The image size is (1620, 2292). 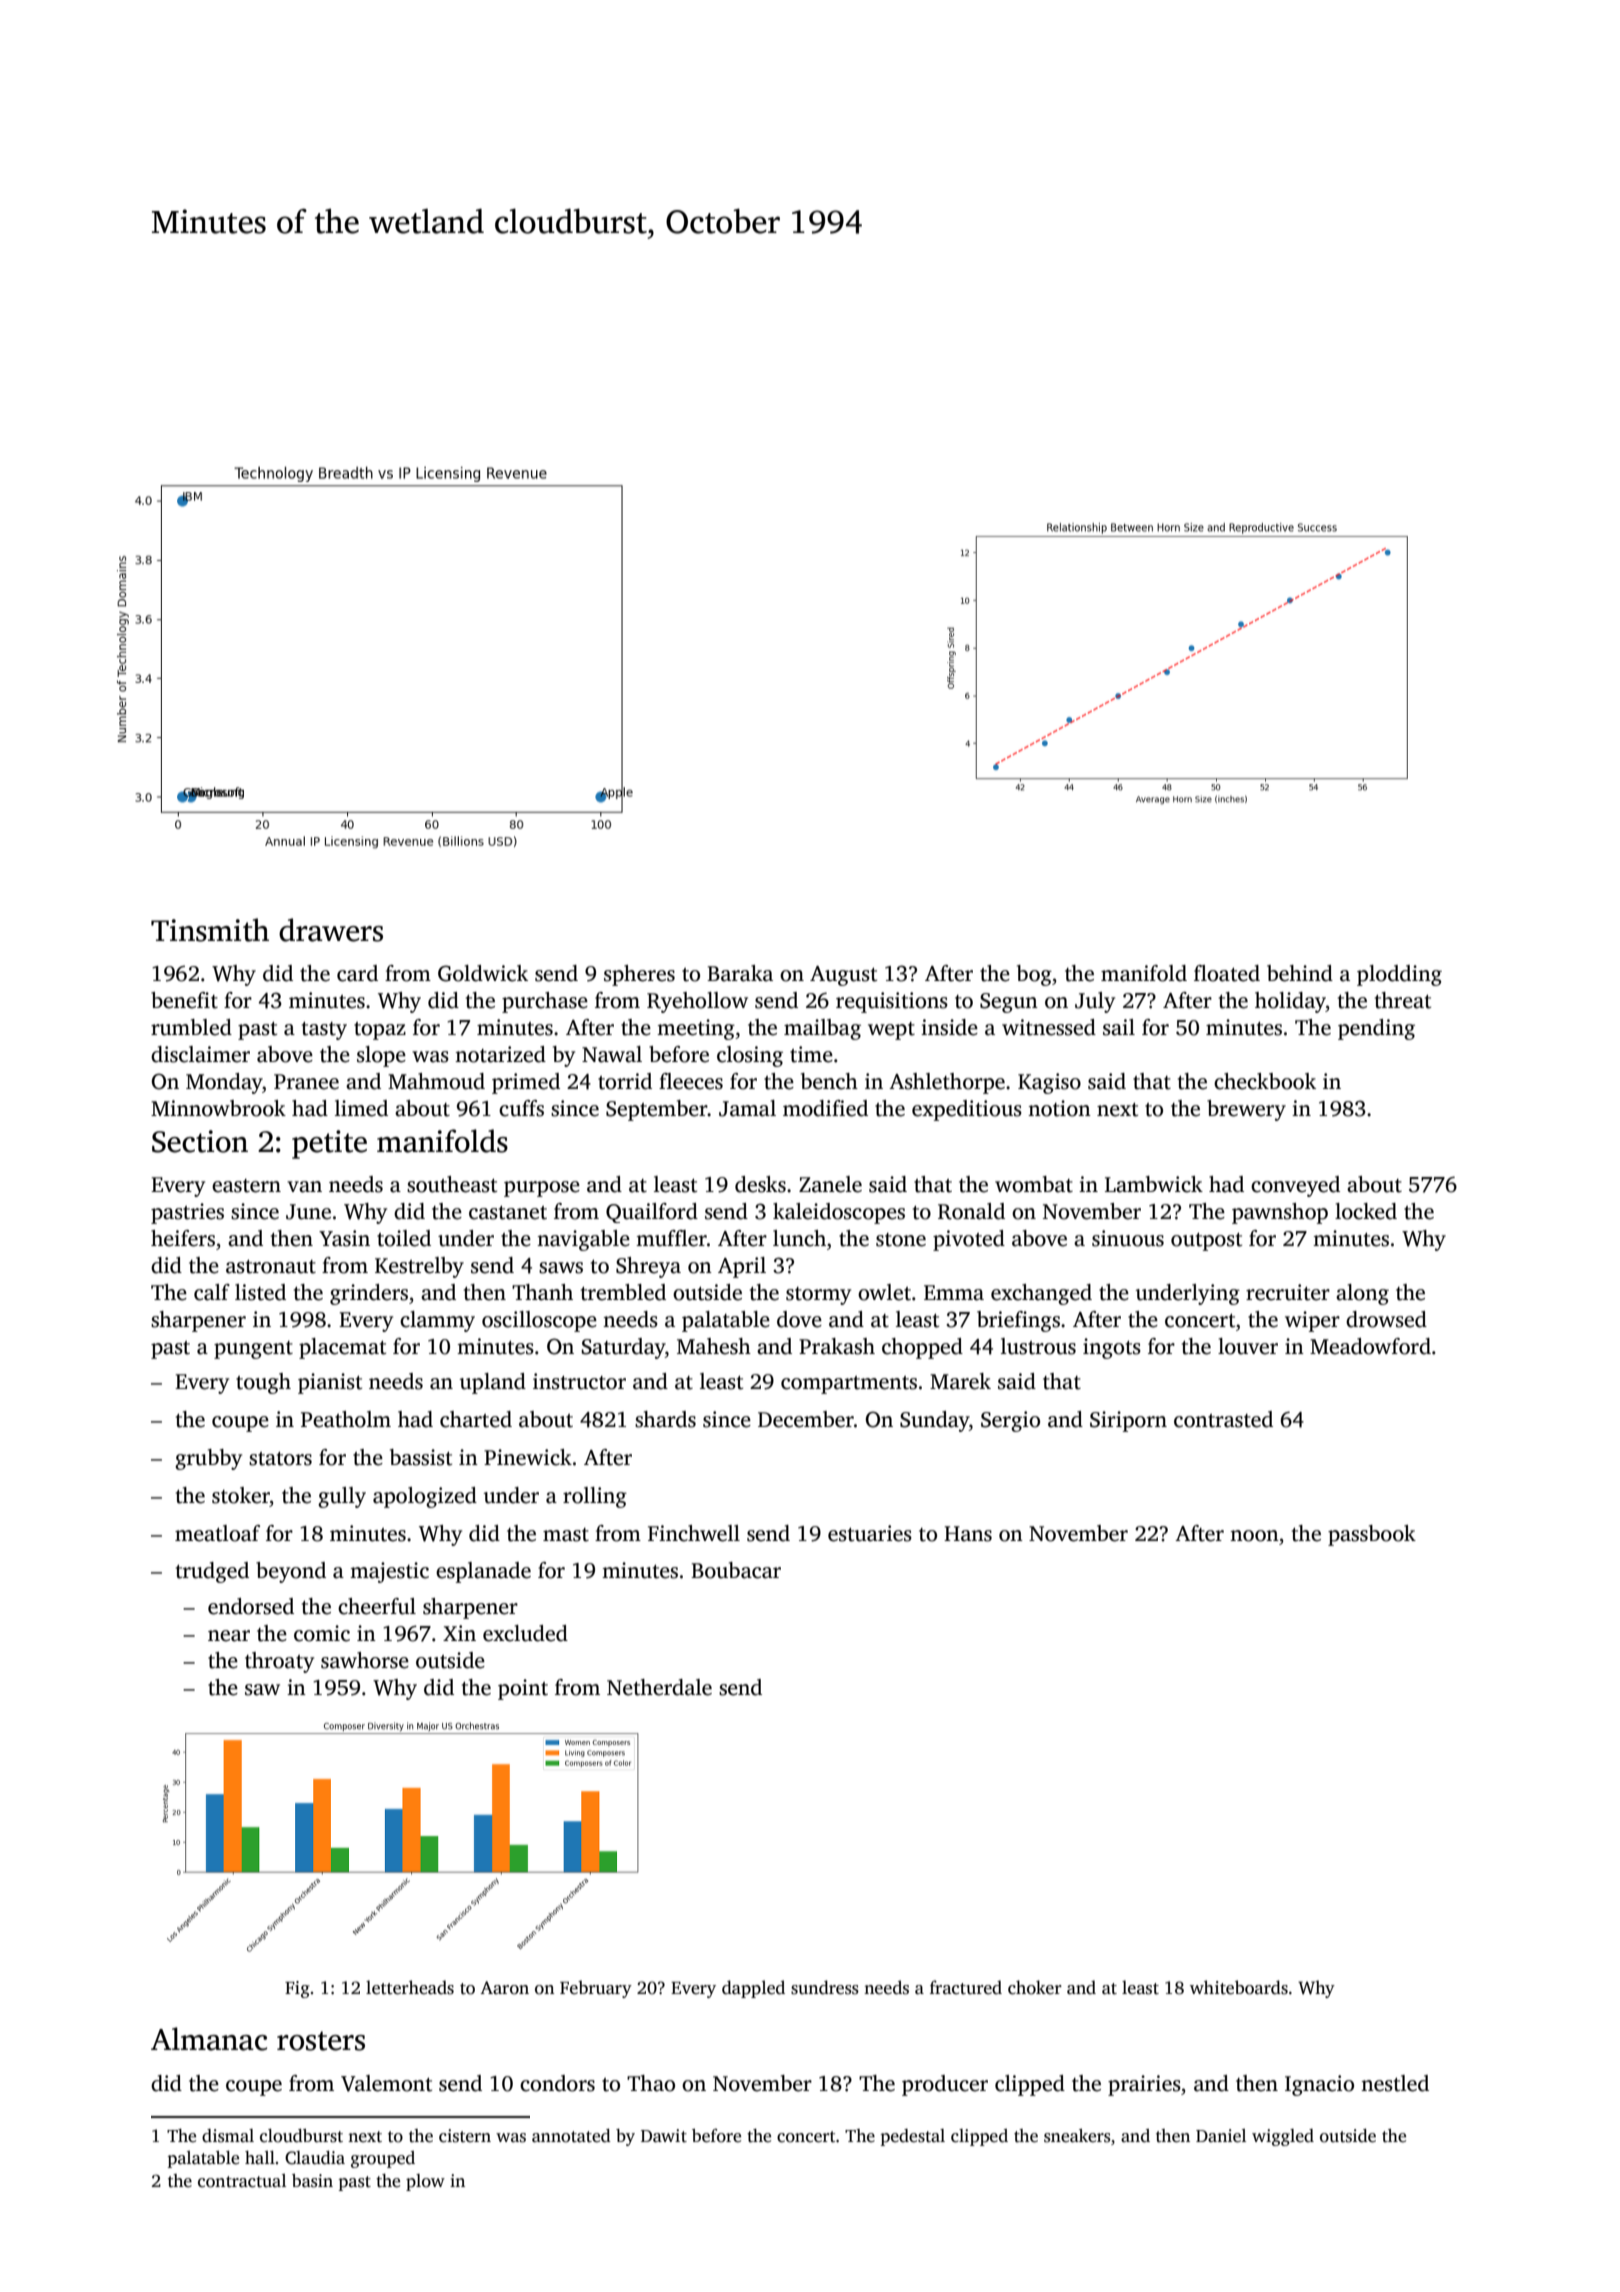 What do you see at coordinates (210, 930) in the screenshot?
I see `Tinsmith` at bounding box center [210, 930].
